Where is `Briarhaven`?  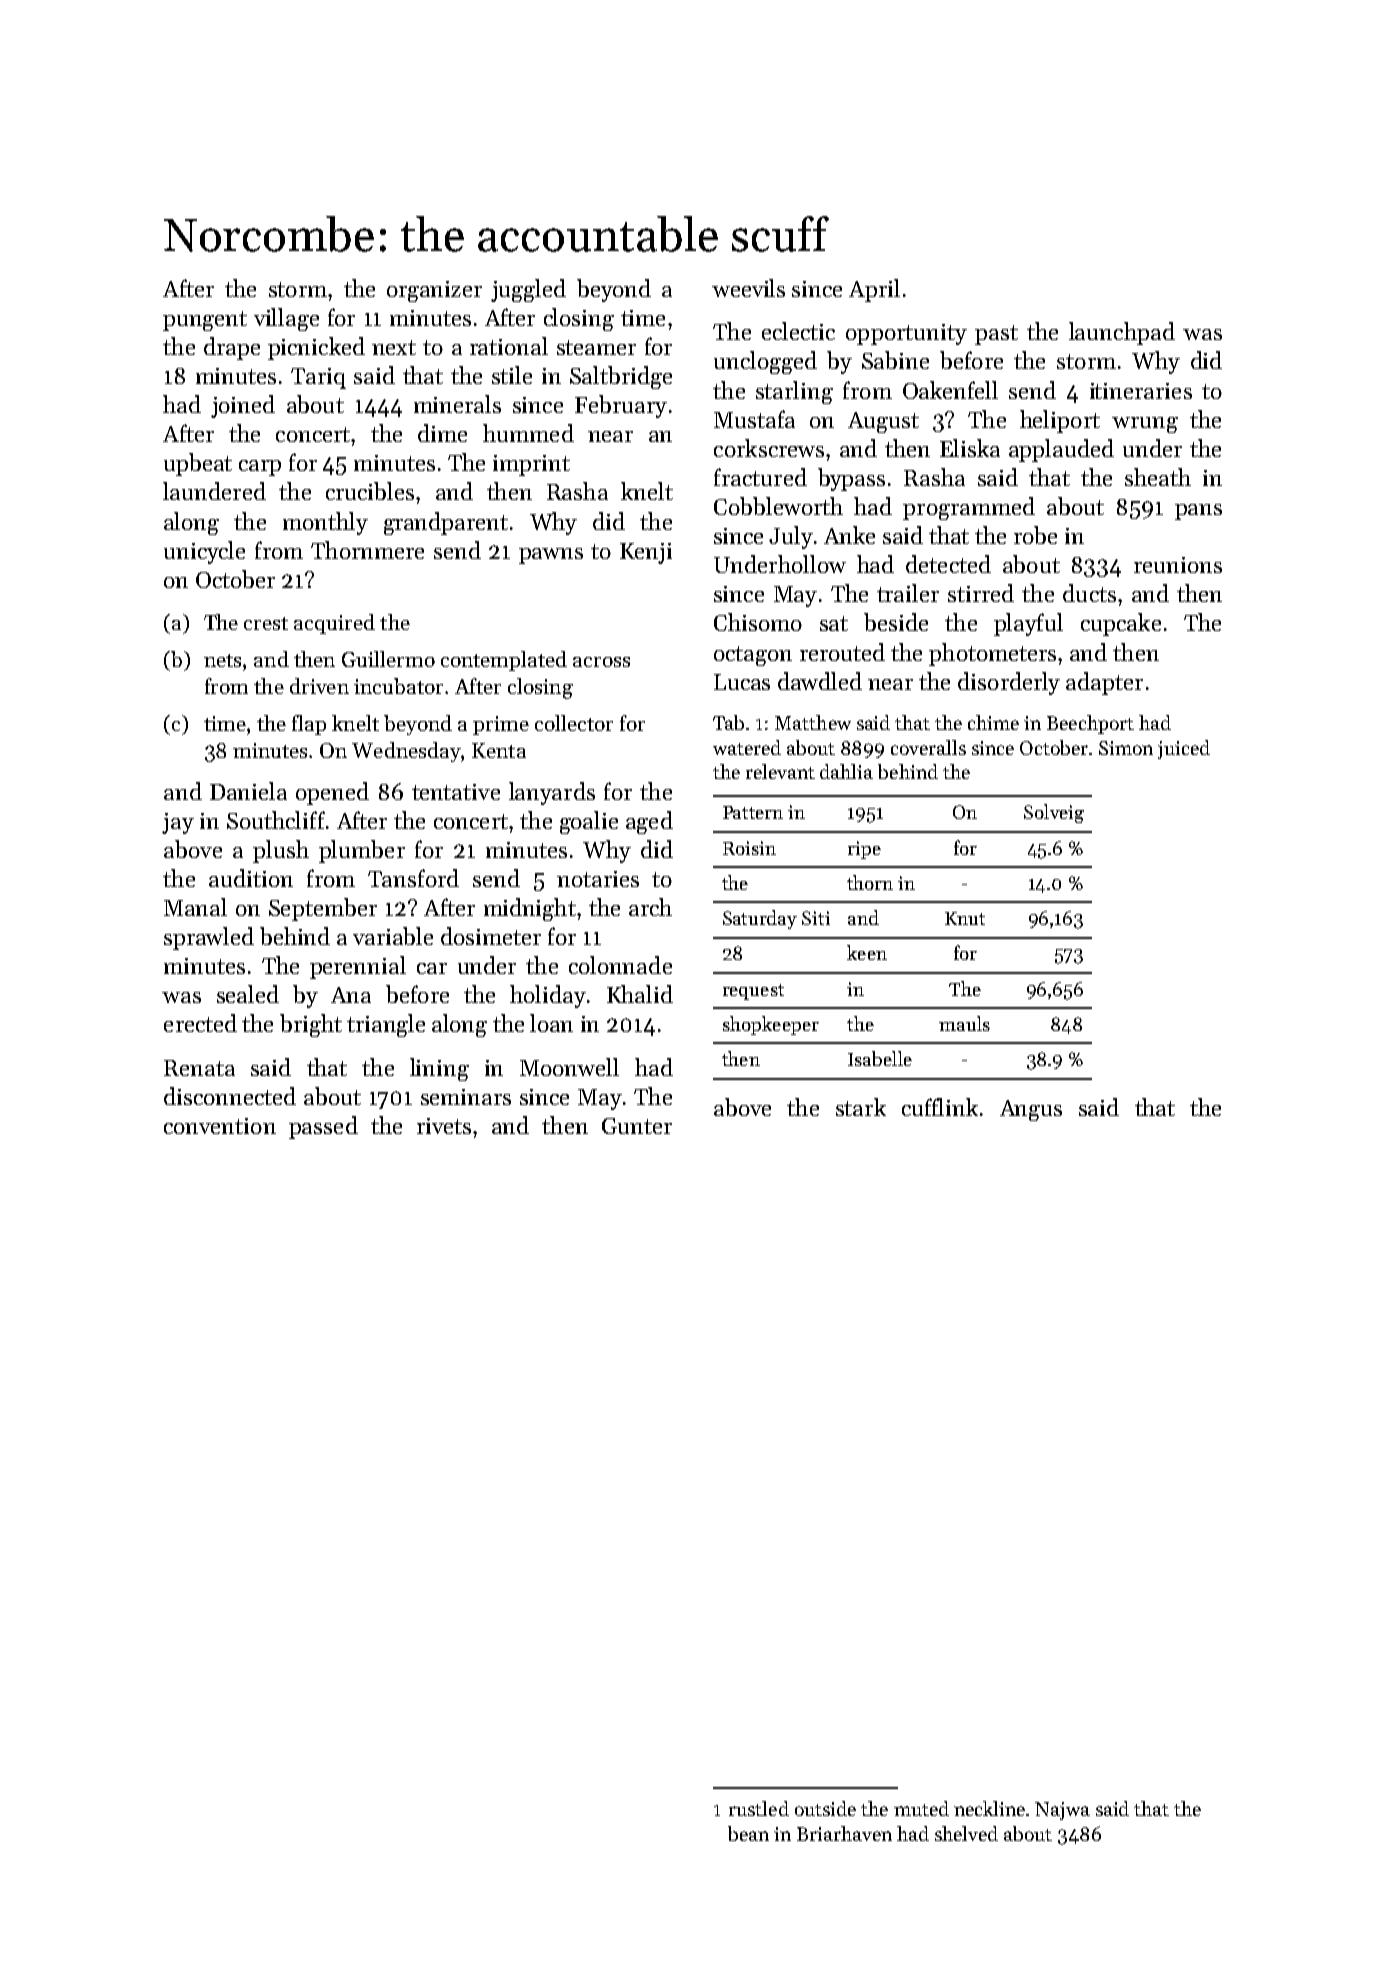 Briarhaven is located at coordinates (844, 1833).
